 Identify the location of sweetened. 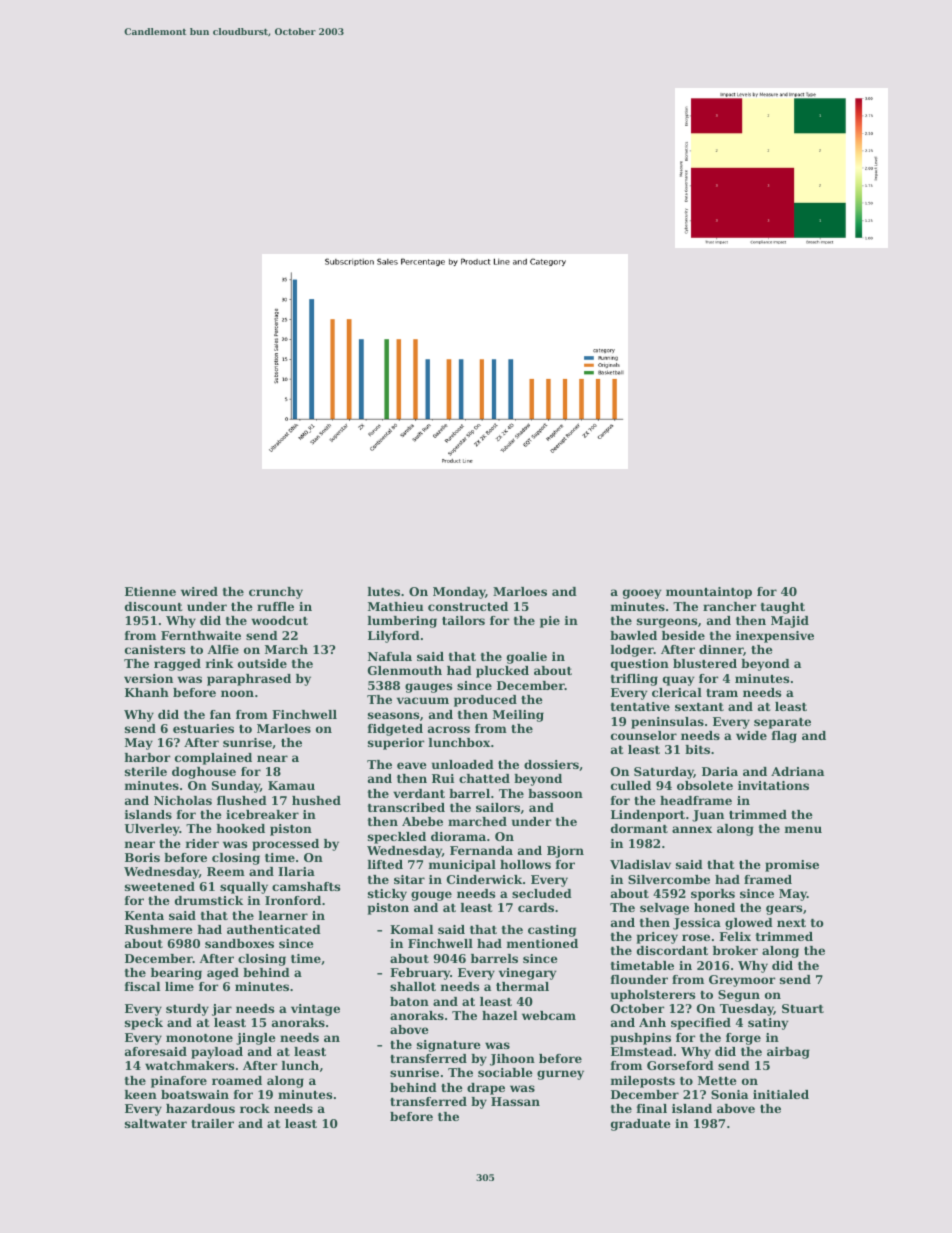
(160, 886).
